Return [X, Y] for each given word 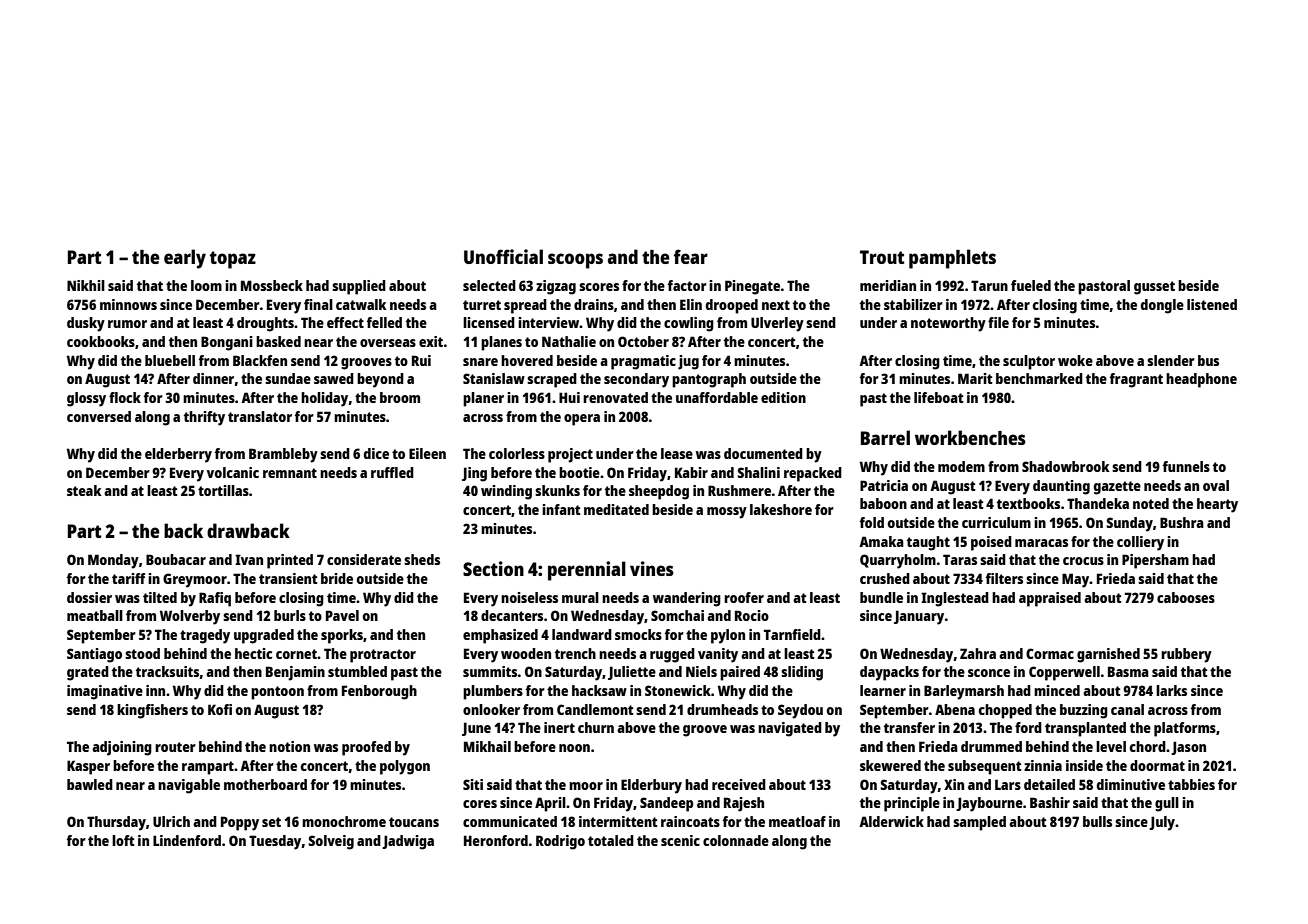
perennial [587, 571]
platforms [1185, 729]
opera [582, 420]
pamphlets [952, 259]
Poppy [240, 823]
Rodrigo [560, 842]
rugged [672, 655]
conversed [99, 416]
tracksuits [167, 671]
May [1076, 580]
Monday [113, 561]
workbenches [970, 437]
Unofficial [503, 256]
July [1162, 823]
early [185, 259]
